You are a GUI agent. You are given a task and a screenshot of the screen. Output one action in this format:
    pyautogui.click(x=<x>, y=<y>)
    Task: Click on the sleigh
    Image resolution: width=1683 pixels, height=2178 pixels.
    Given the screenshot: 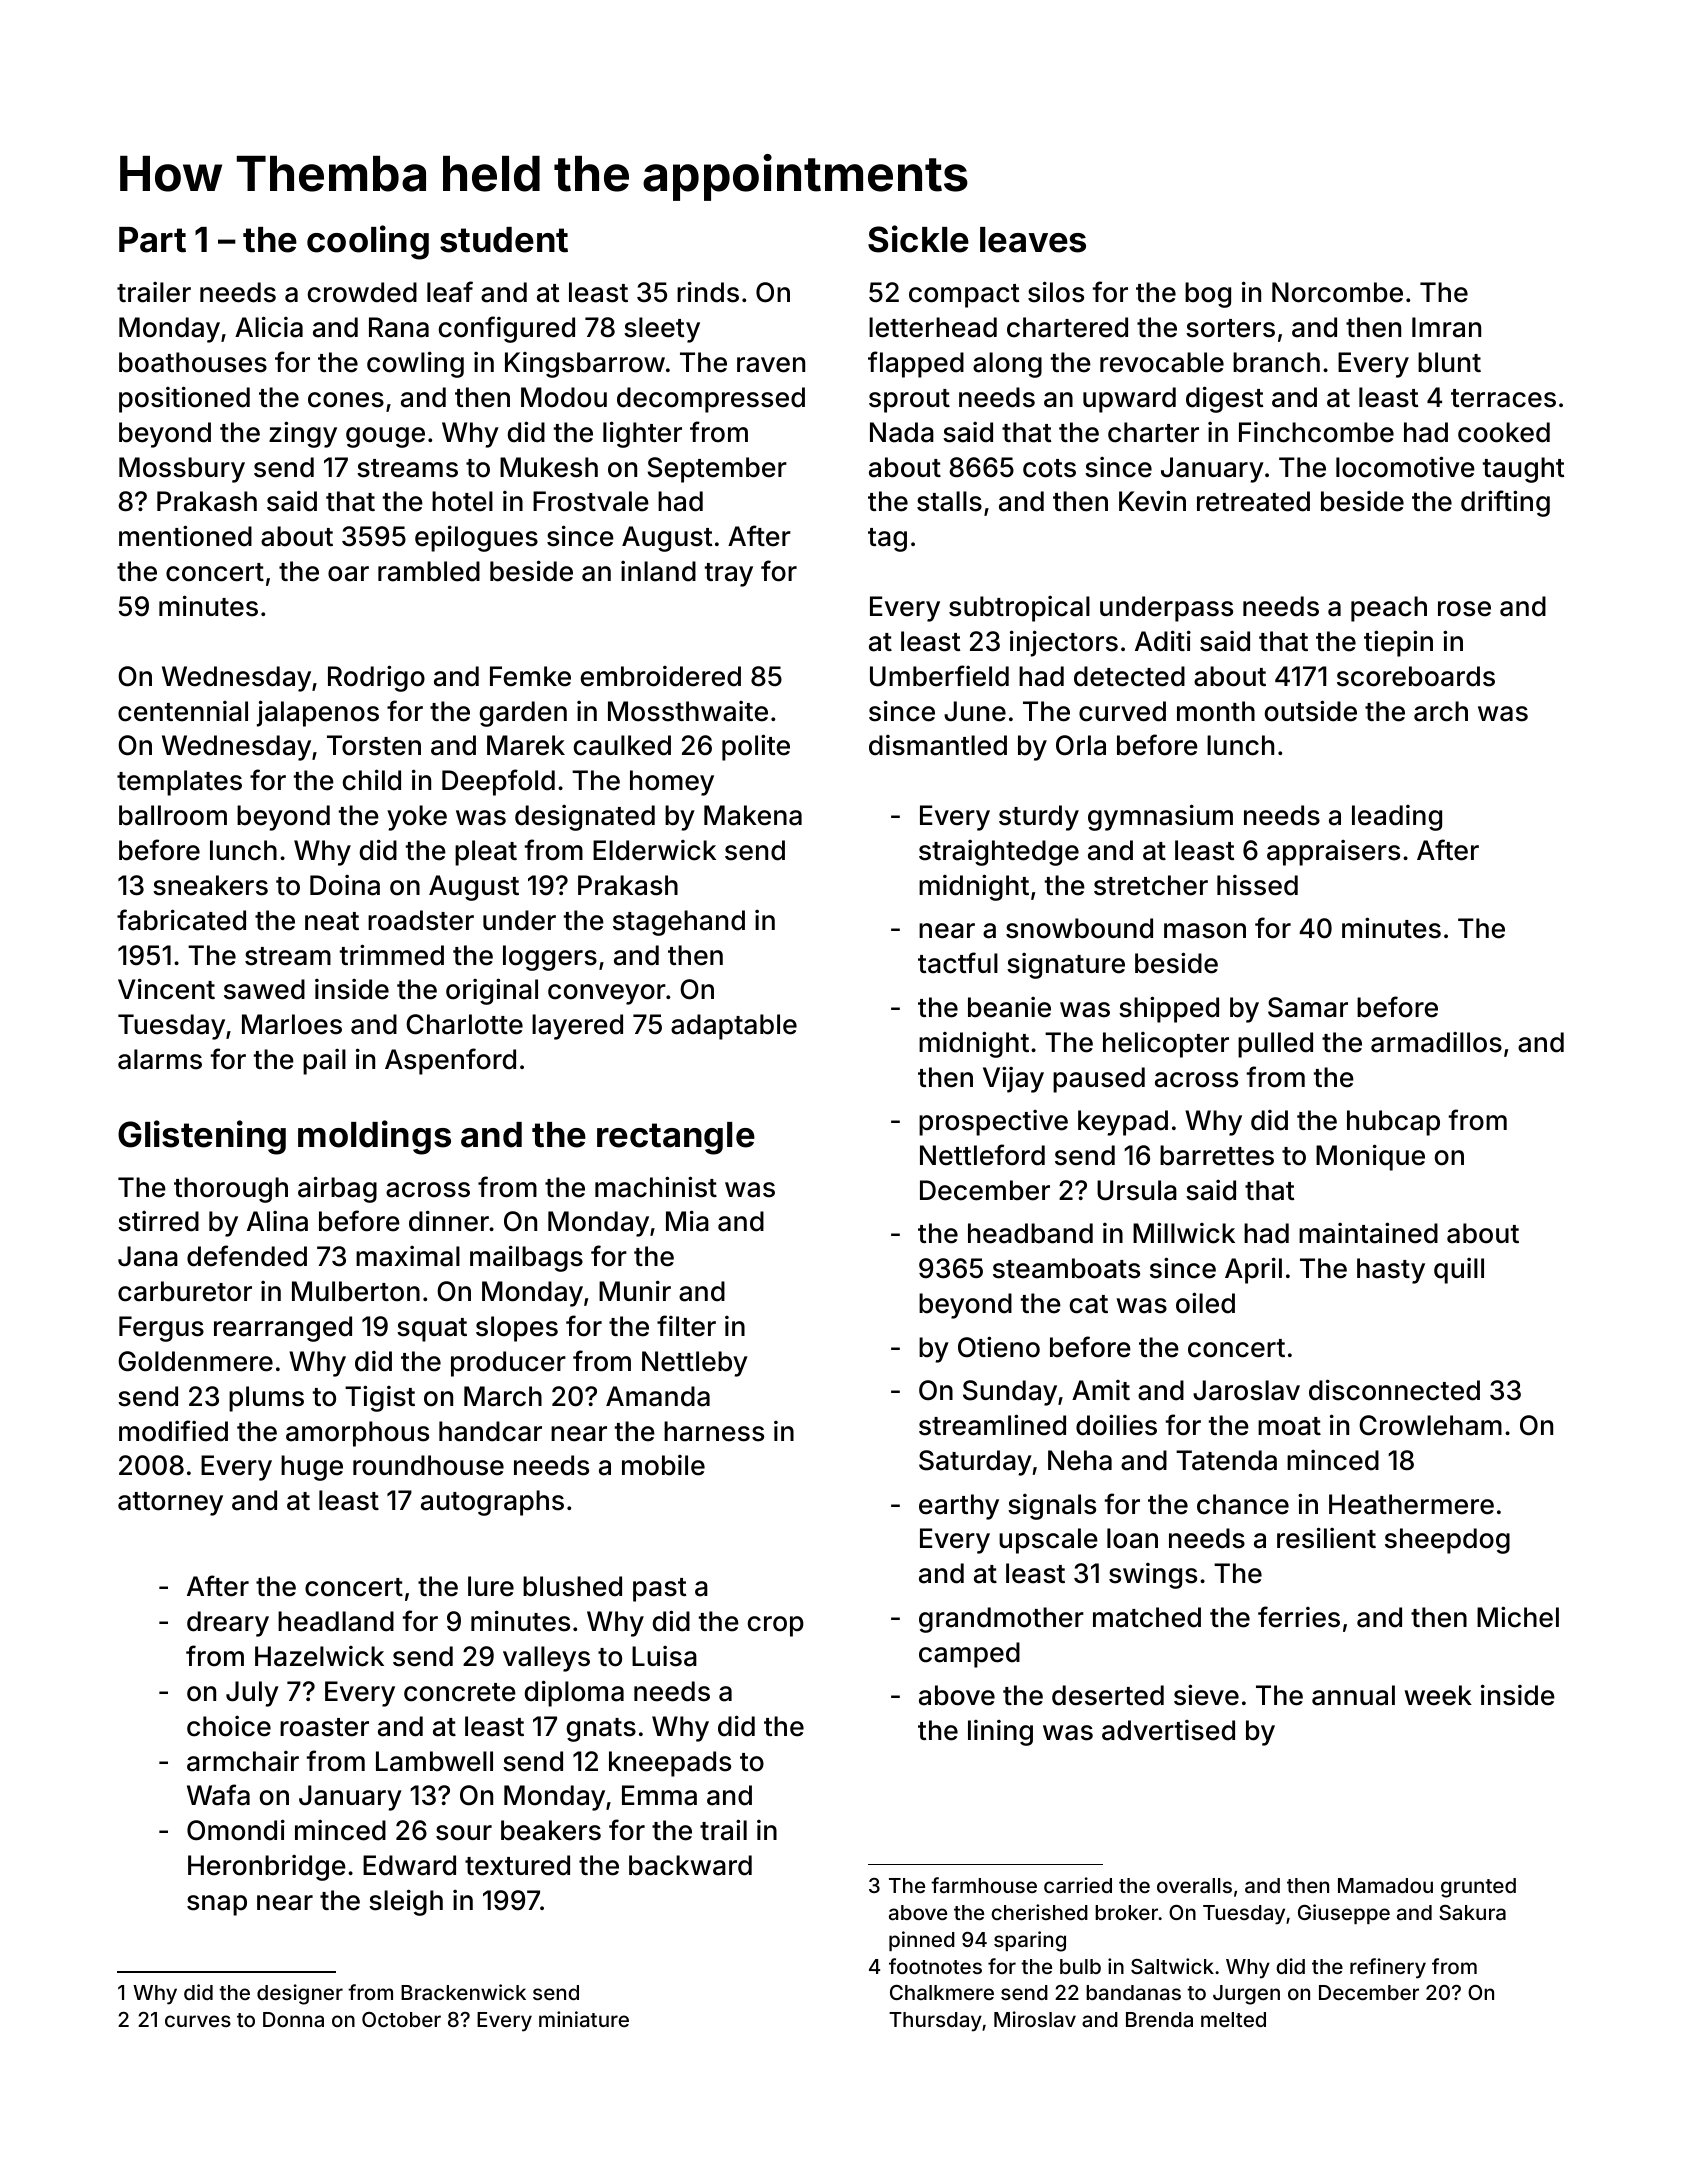 What is the action you would take?
    pyautogui.click(x=406, y=1902)
